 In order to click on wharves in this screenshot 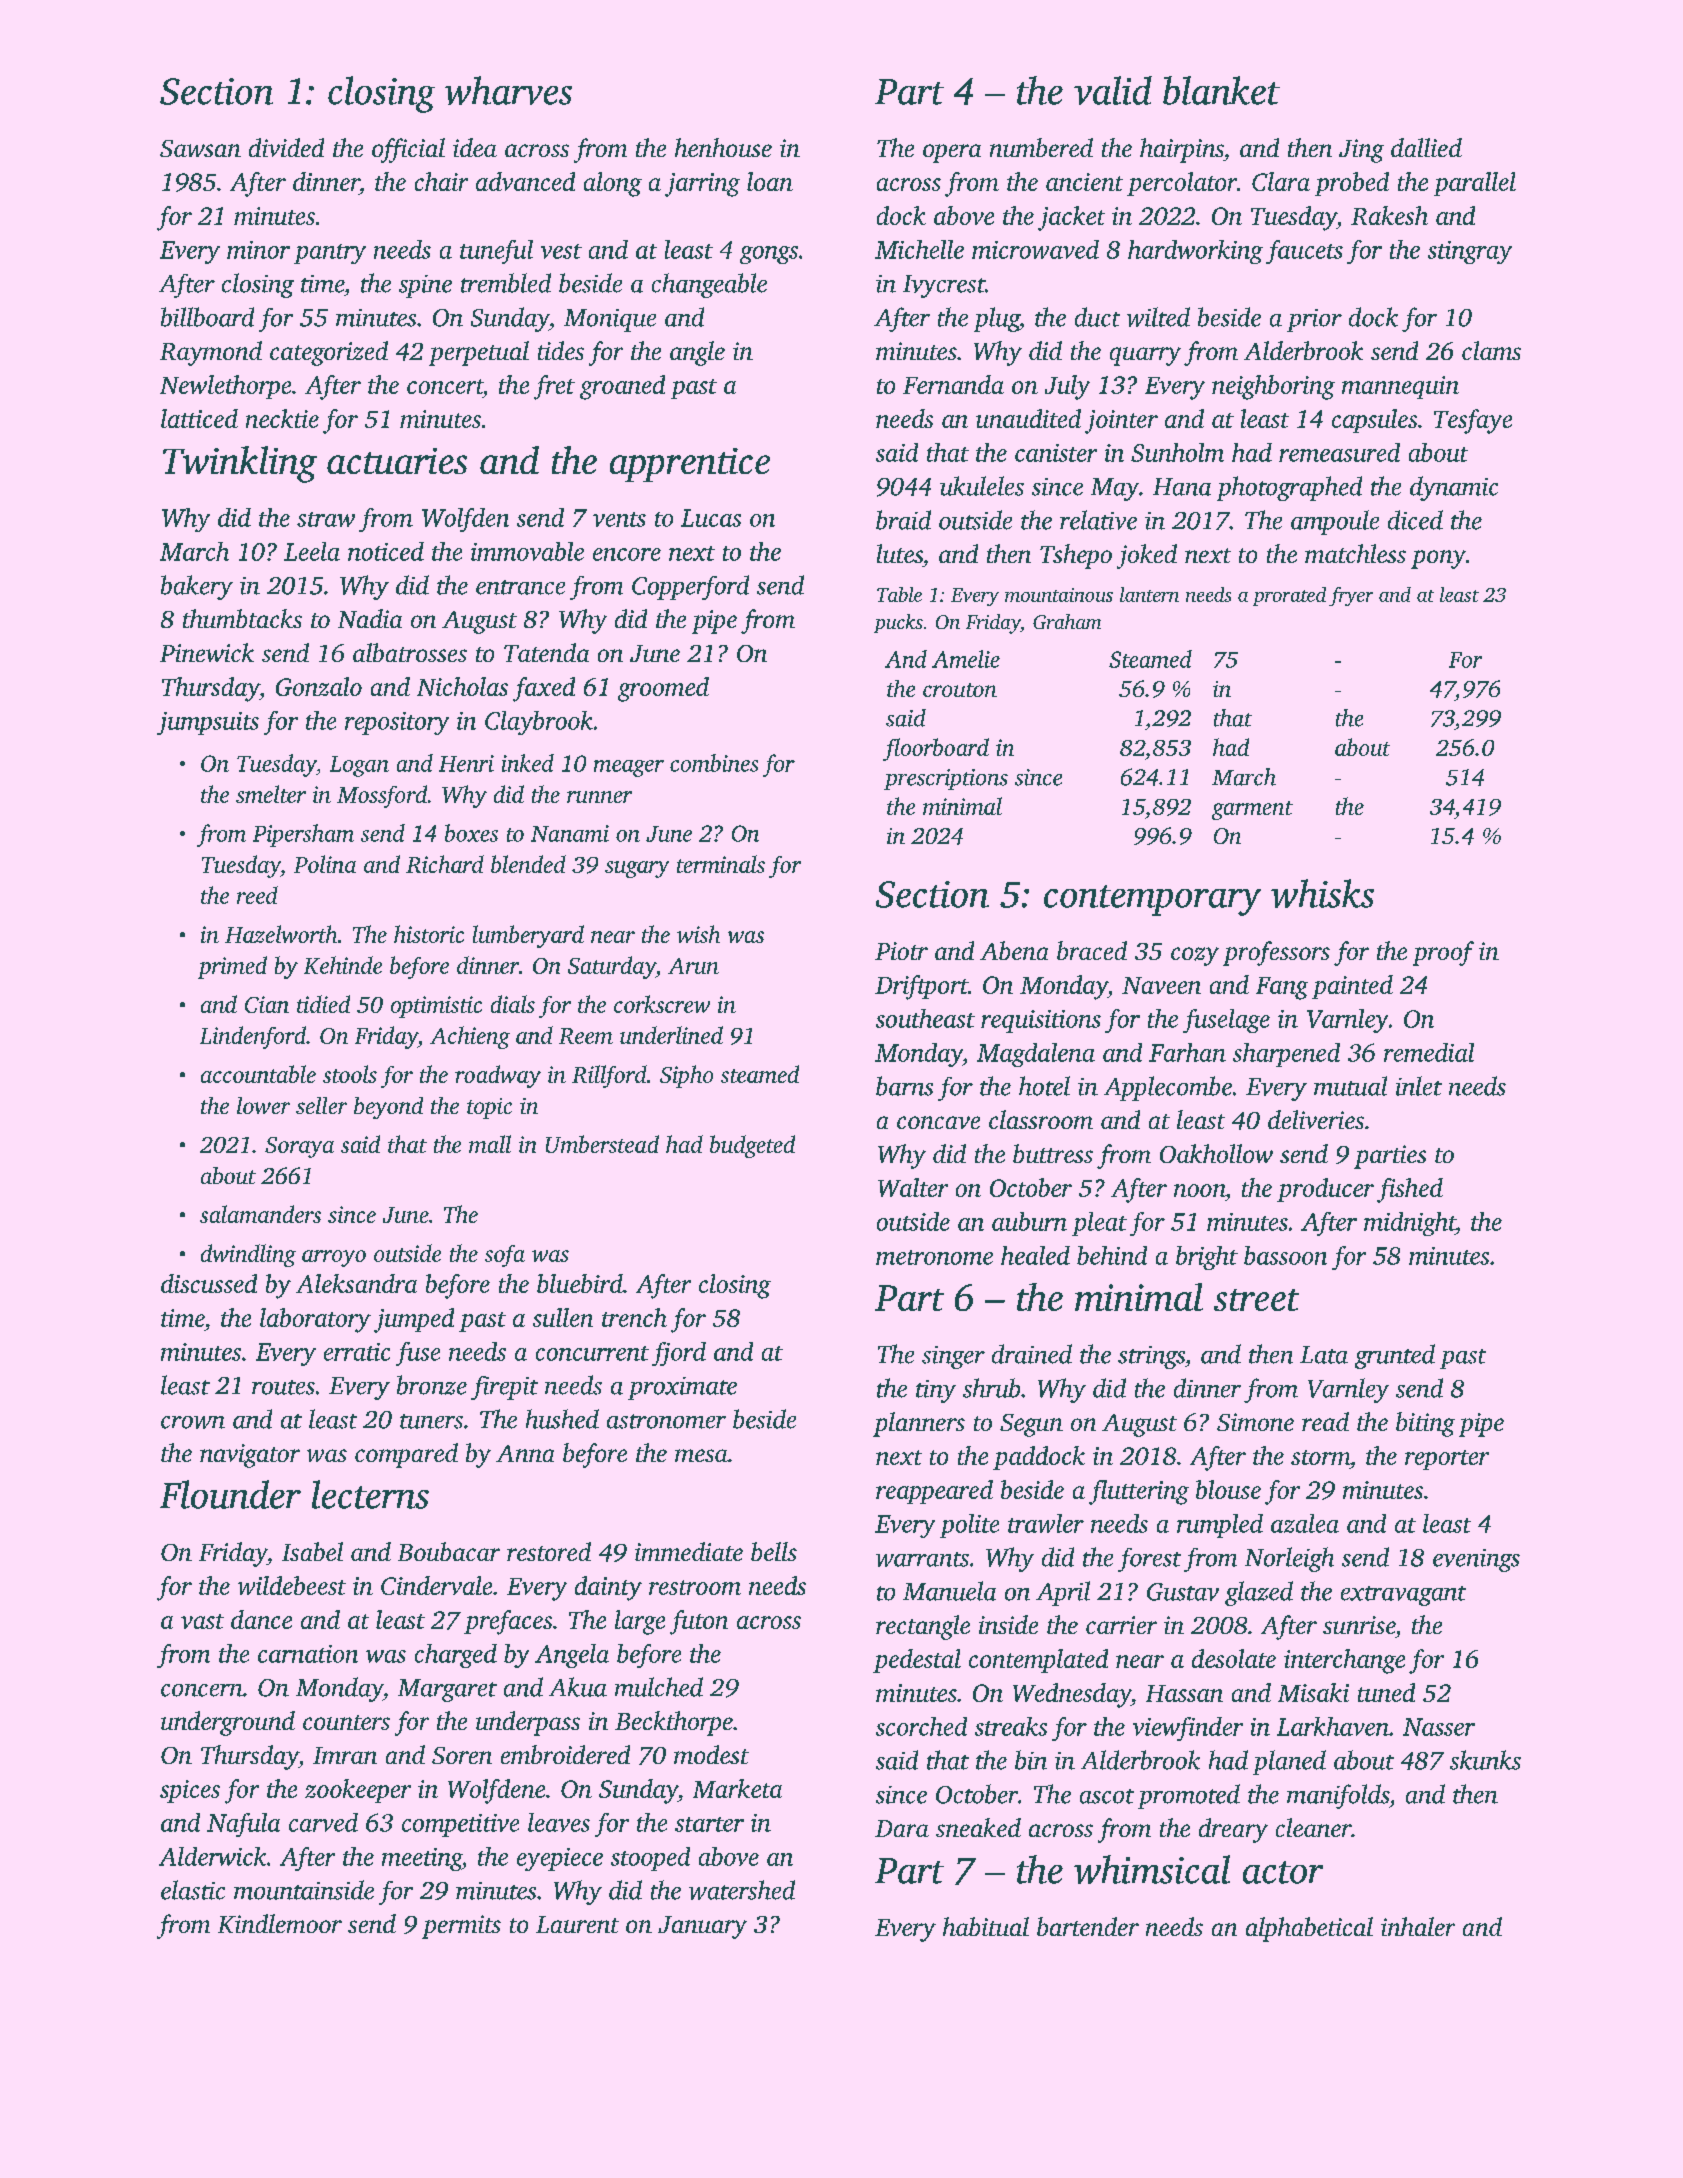, I will do `click(508, 90)`.
